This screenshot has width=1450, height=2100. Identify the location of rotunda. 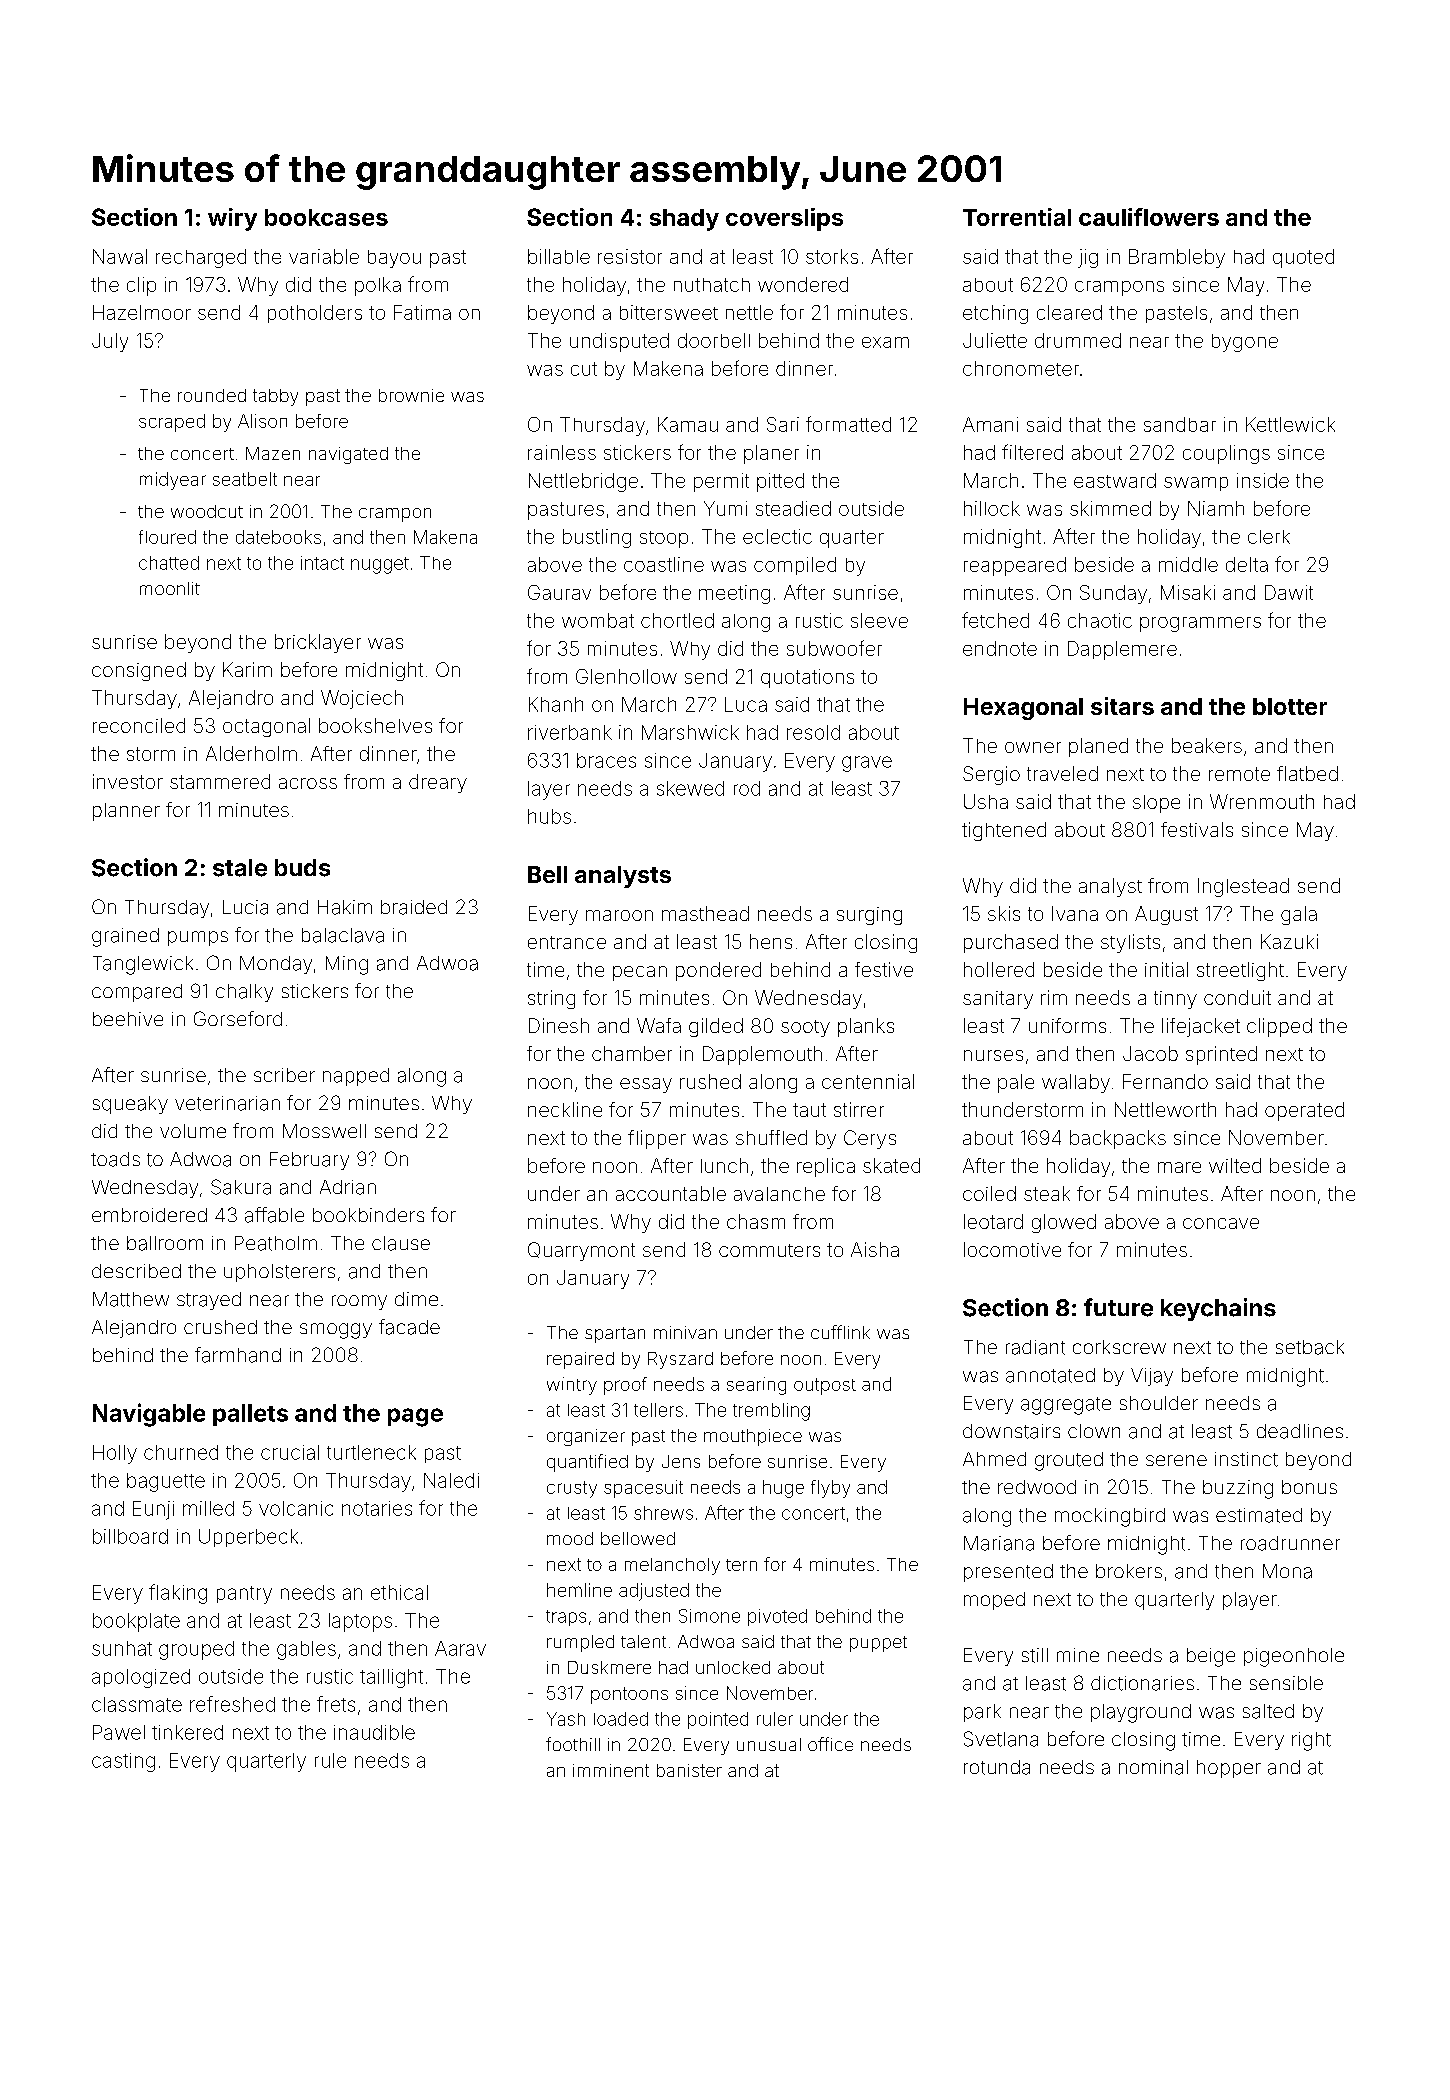
(997, 1767).
